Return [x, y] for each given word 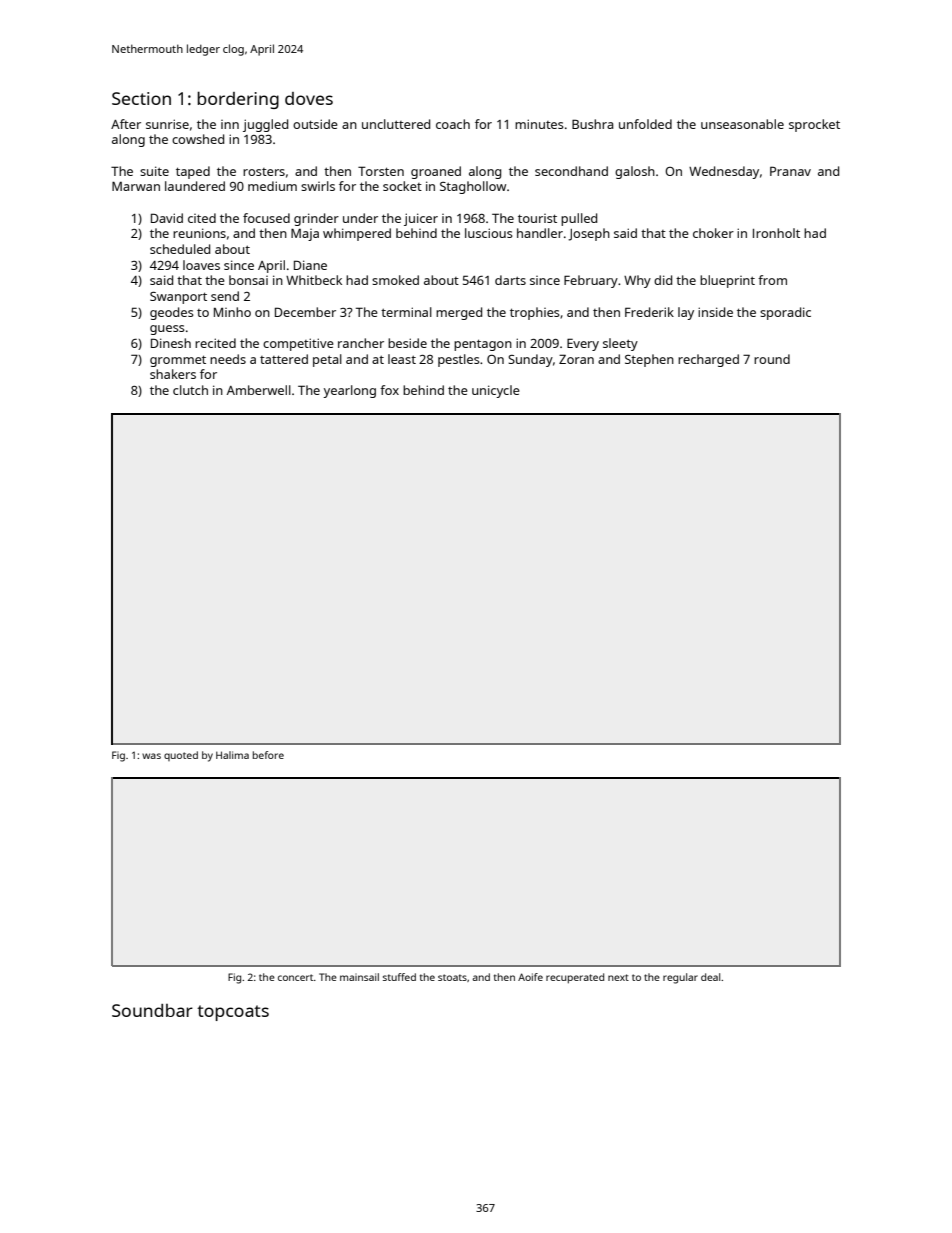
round [772, 359]
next [618, 977]
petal [327, 360]
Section [141, 98]
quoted [181, 756]
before [268, 755]
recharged [708, 360]
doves [309, 98]
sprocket [814, 125]
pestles [459, 360]
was [151, 756]
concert [296, 977]
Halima [232, 755]
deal [710, 977]
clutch [190, 390]
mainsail [359, 977]
